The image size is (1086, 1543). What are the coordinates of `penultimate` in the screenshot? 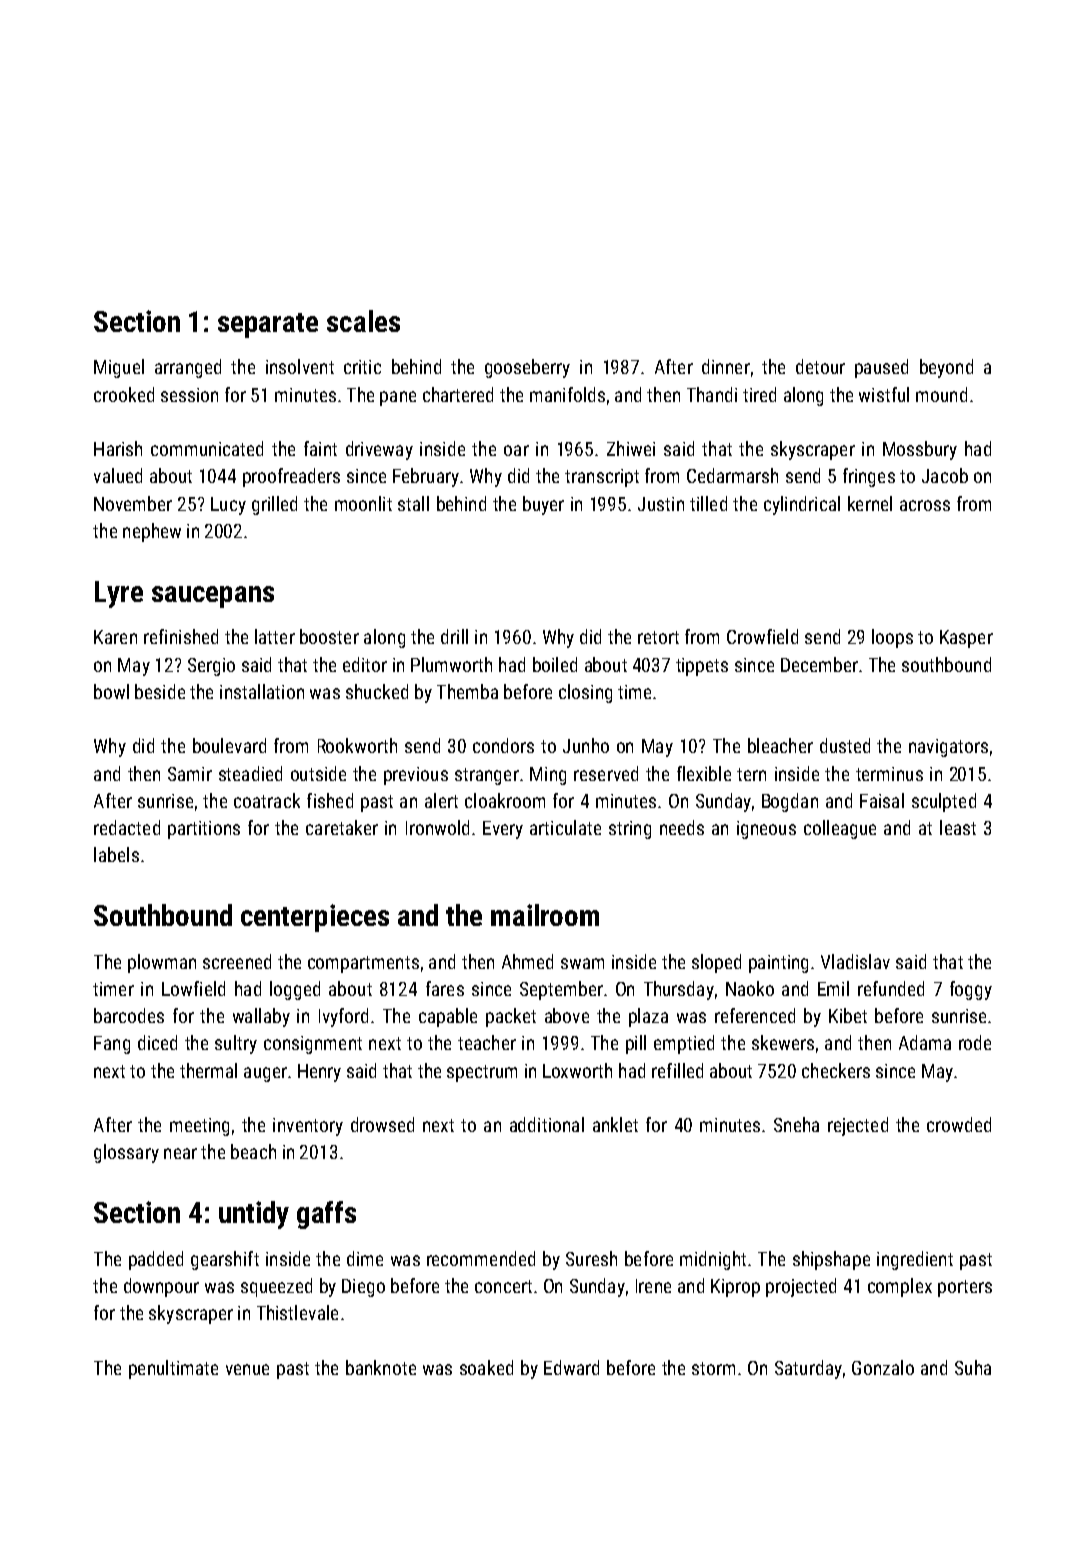 It's located at (173, 1369).
